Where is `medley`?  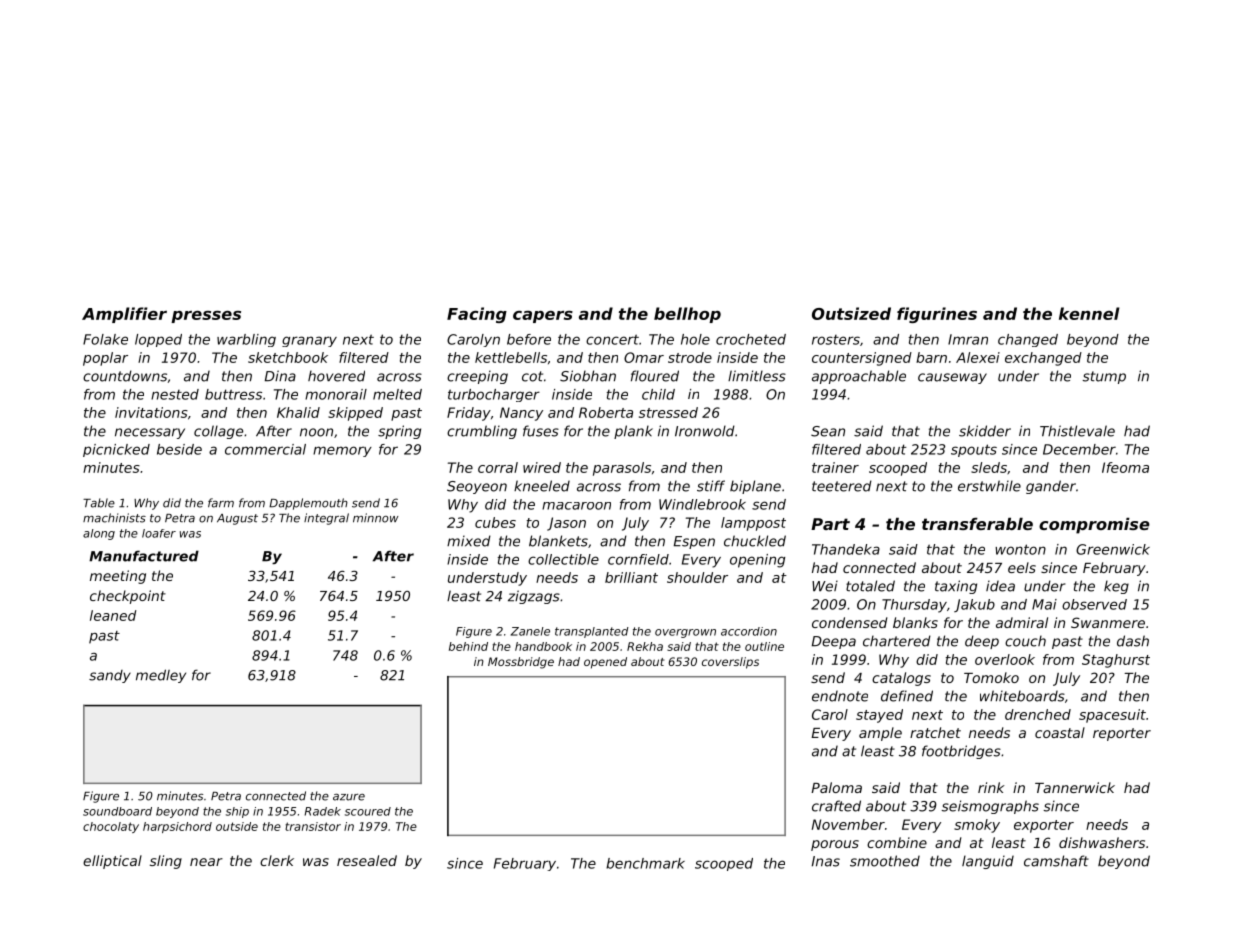 medley is located at coordinates (161, 676).
